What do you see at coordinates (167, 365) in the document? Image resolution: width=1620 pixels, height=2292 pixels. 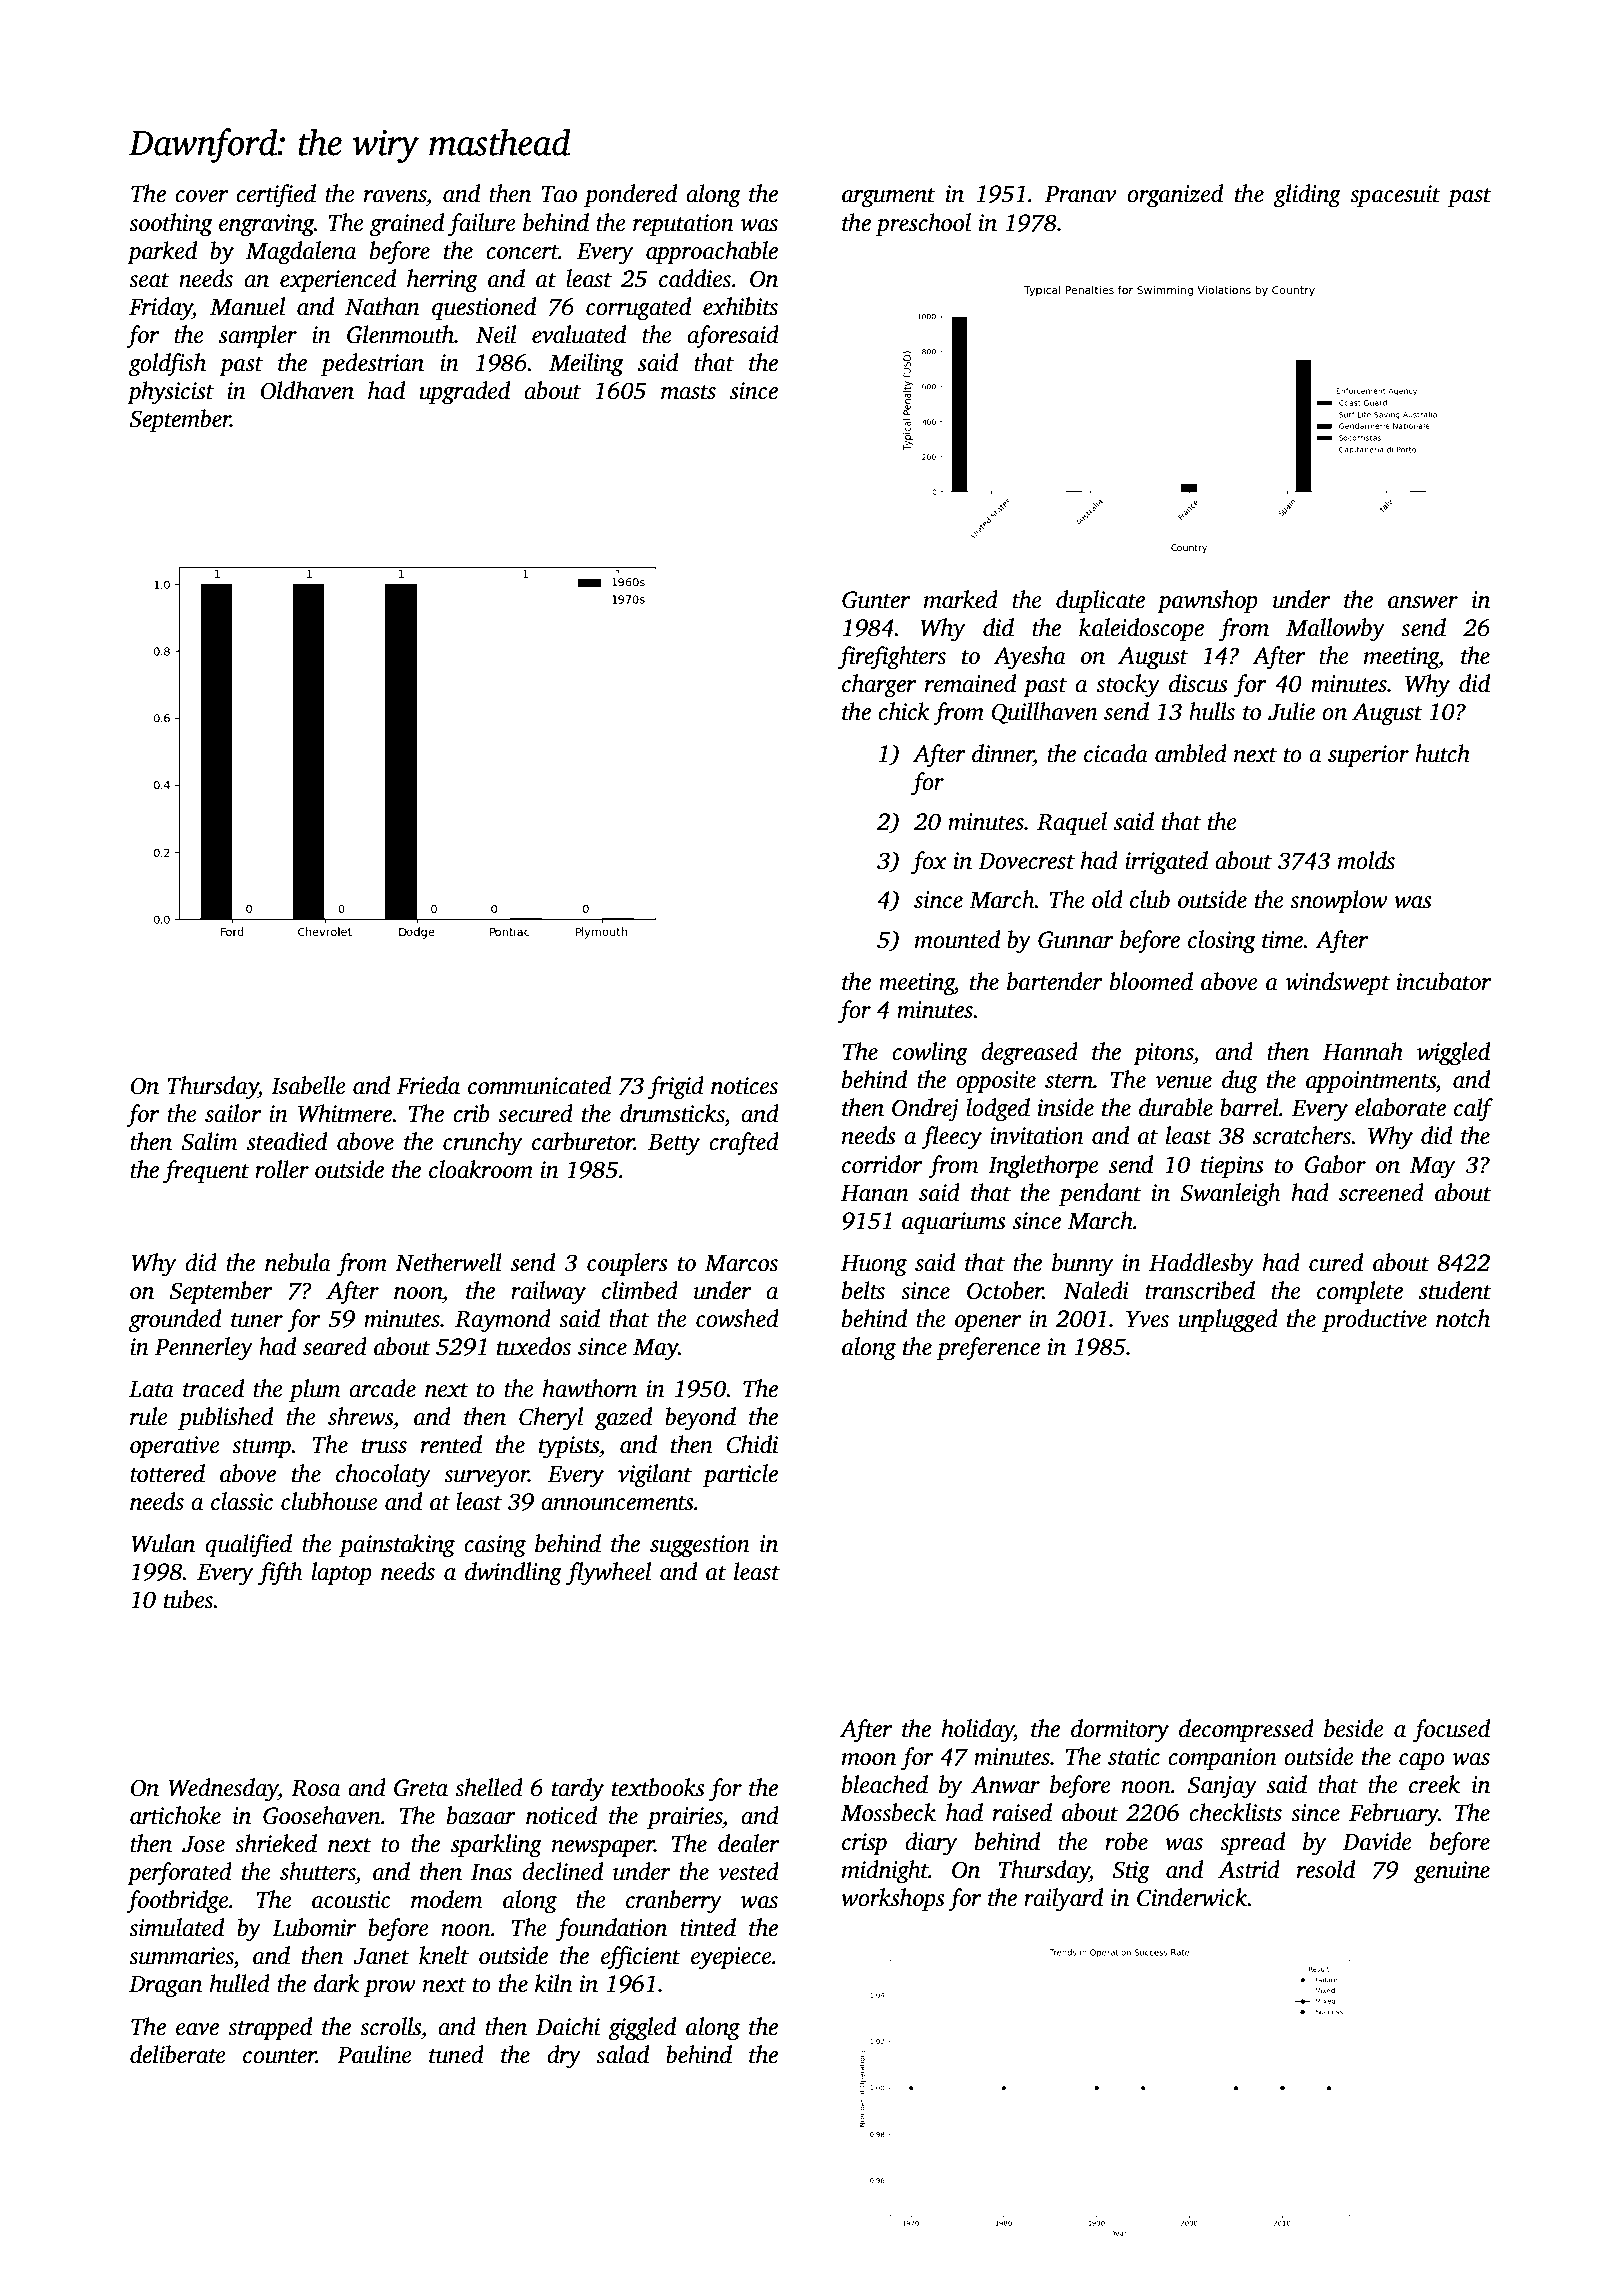 I see `goldfish` at bounding box center [167, 365].
